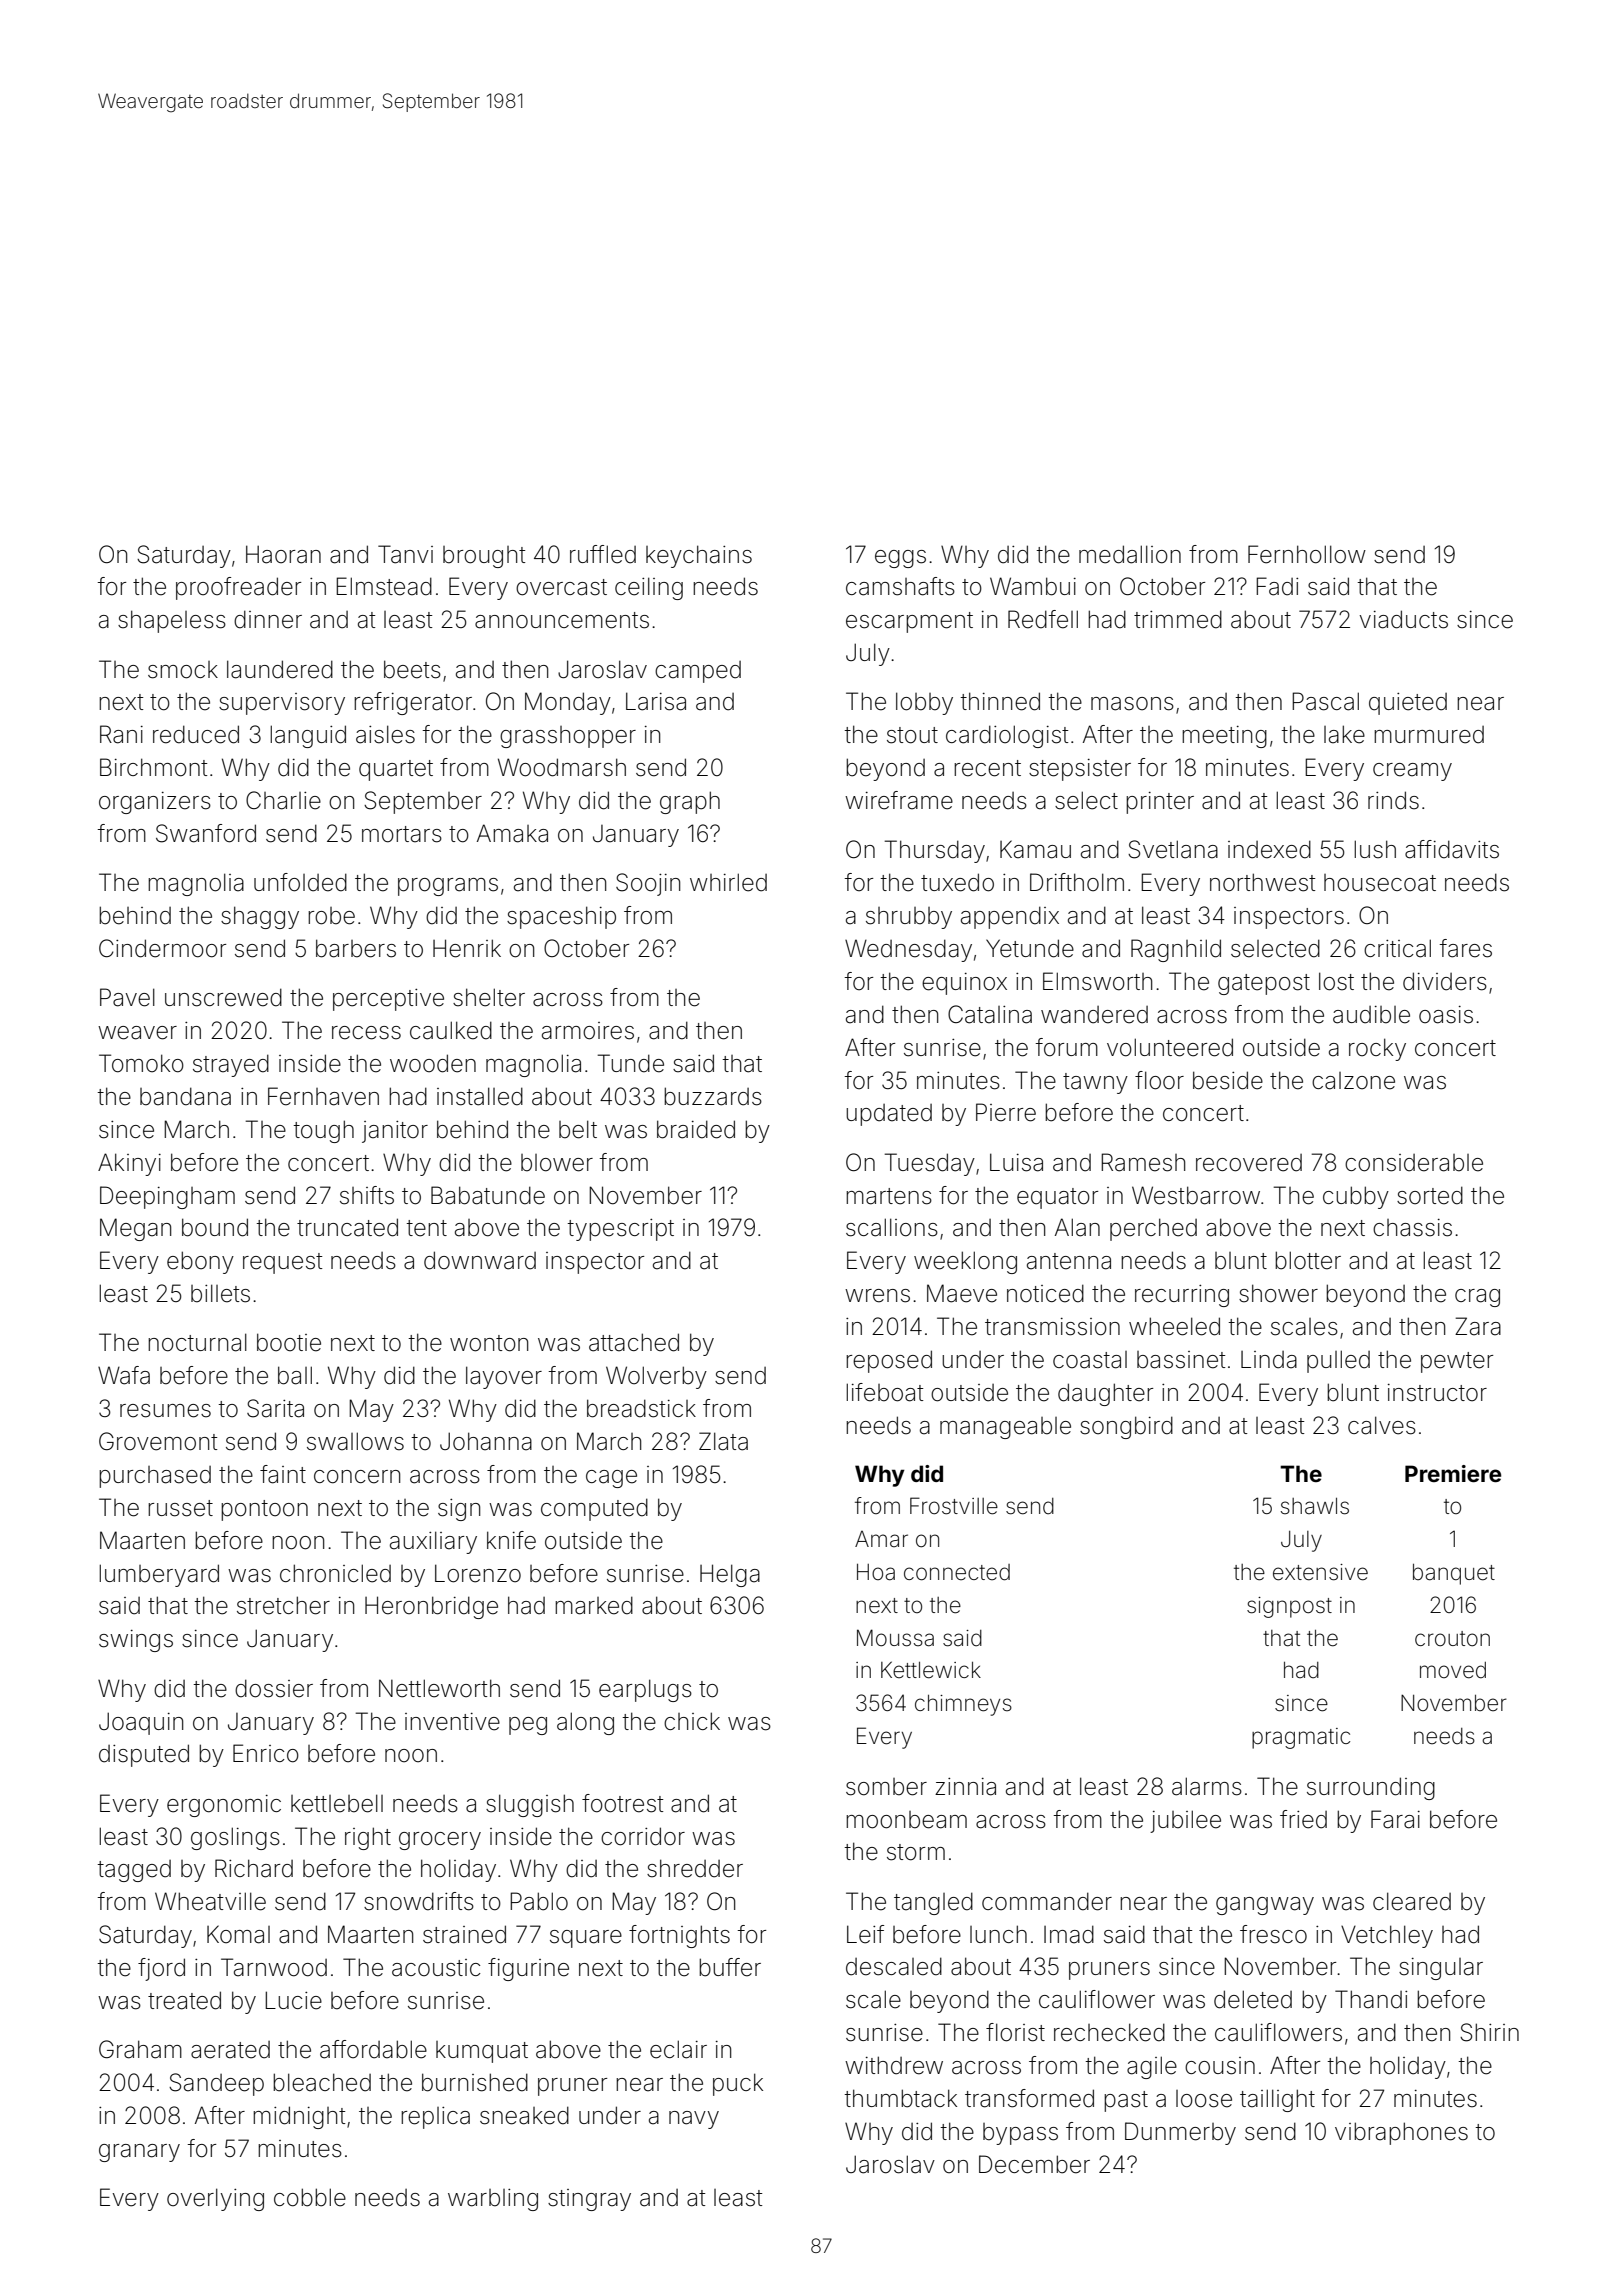 The image size is (1620, 2292). Describe the element at coordinates (1320, 1572) in the document. I see `extensive` at that location.
